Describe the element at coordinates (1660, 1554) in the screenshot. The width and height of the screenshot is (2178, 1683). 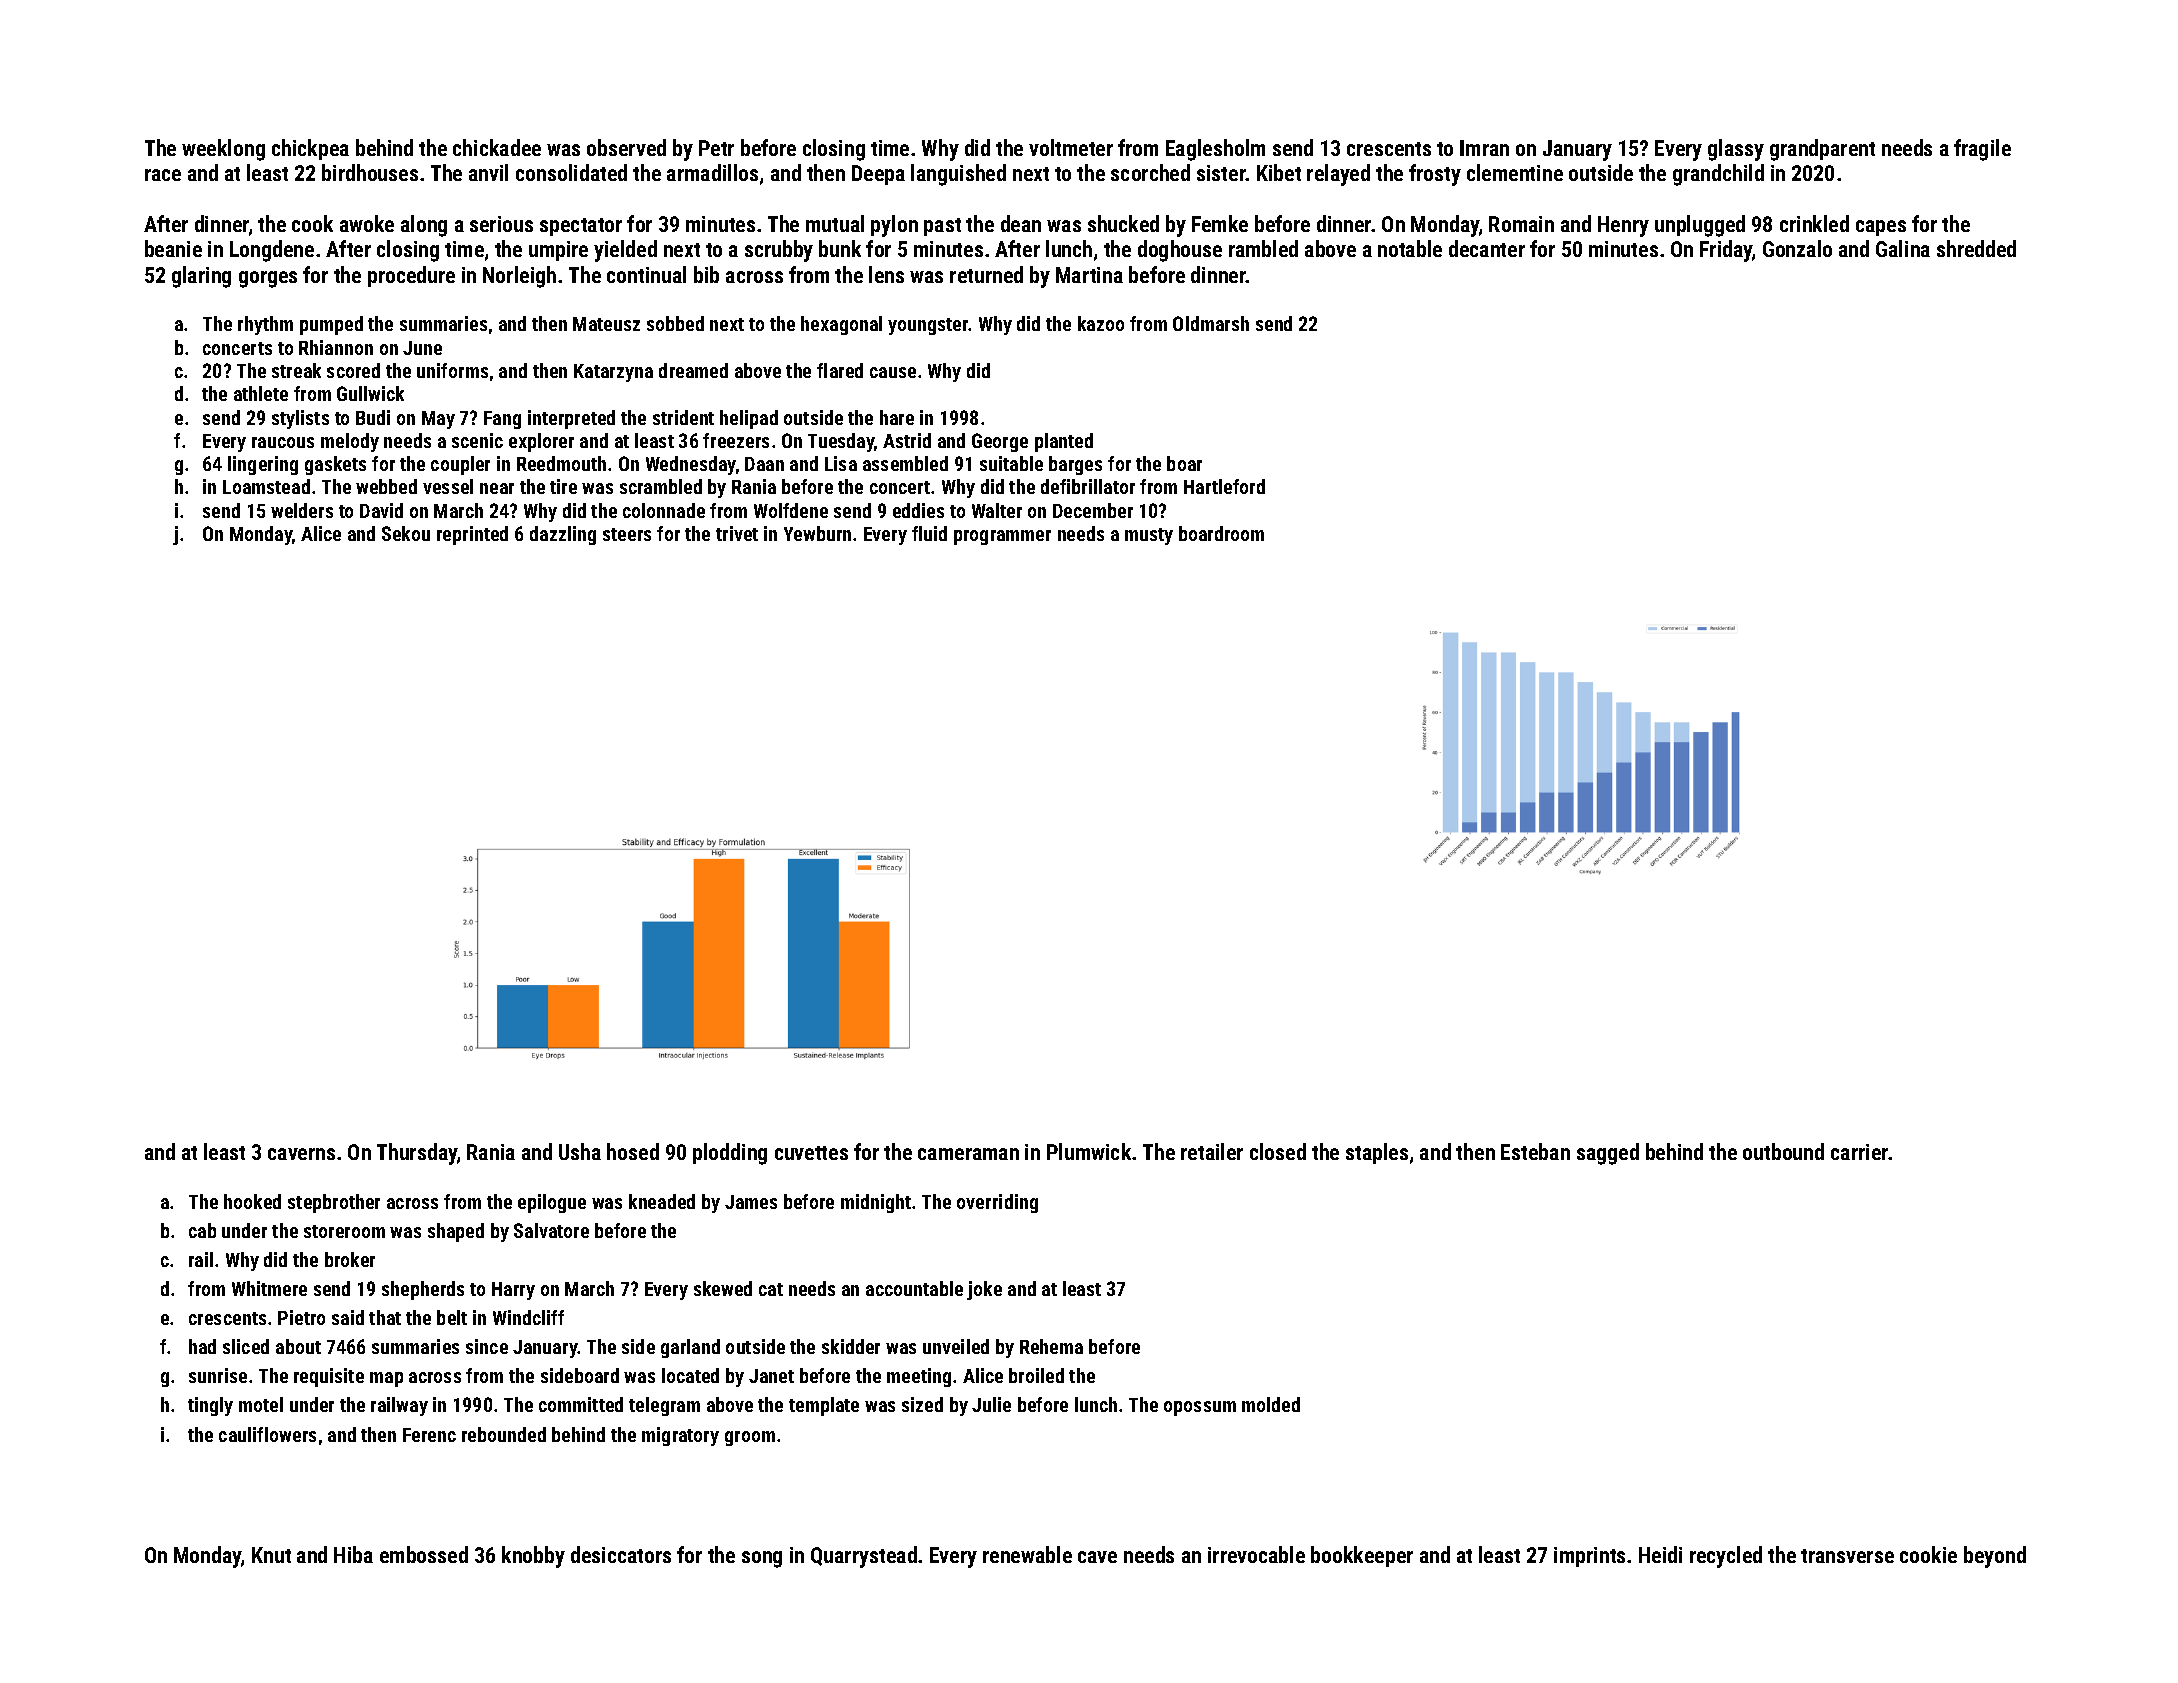
I see `Heidi` at that location.
